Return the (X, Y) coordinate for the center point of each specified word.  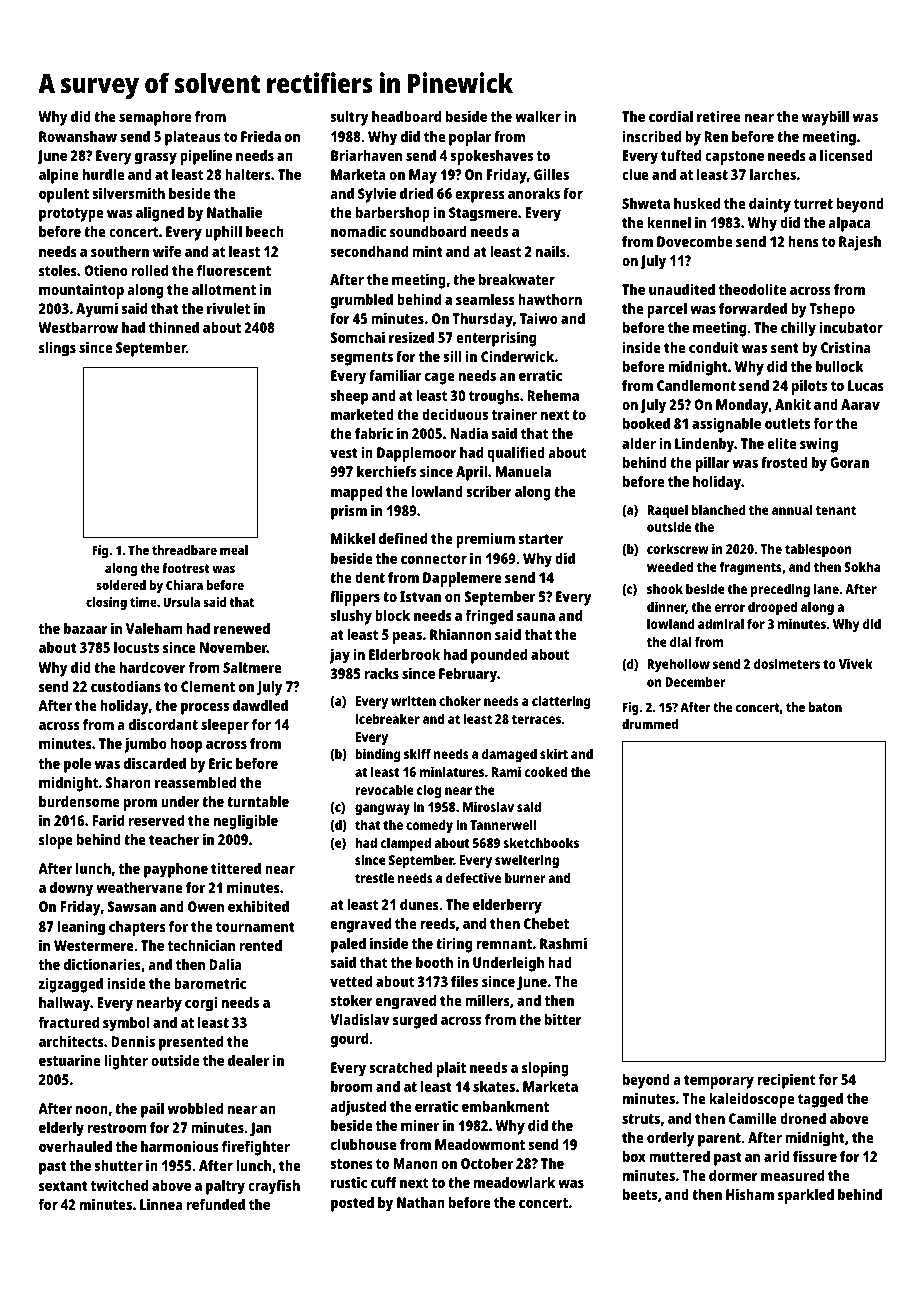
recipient (786, 1081)
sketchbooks (541, 842)
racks (382, 673)
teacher (174, 839)
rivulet (228, 308)
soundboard (428, 231)
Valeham (154, 628)
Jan (260, 1129)
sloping (545, 1069)
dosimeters (787, 663)
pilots (809, 387)
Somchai (357, 337)
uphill (223, 233)
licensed (846, 155)
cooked (545, 771)
